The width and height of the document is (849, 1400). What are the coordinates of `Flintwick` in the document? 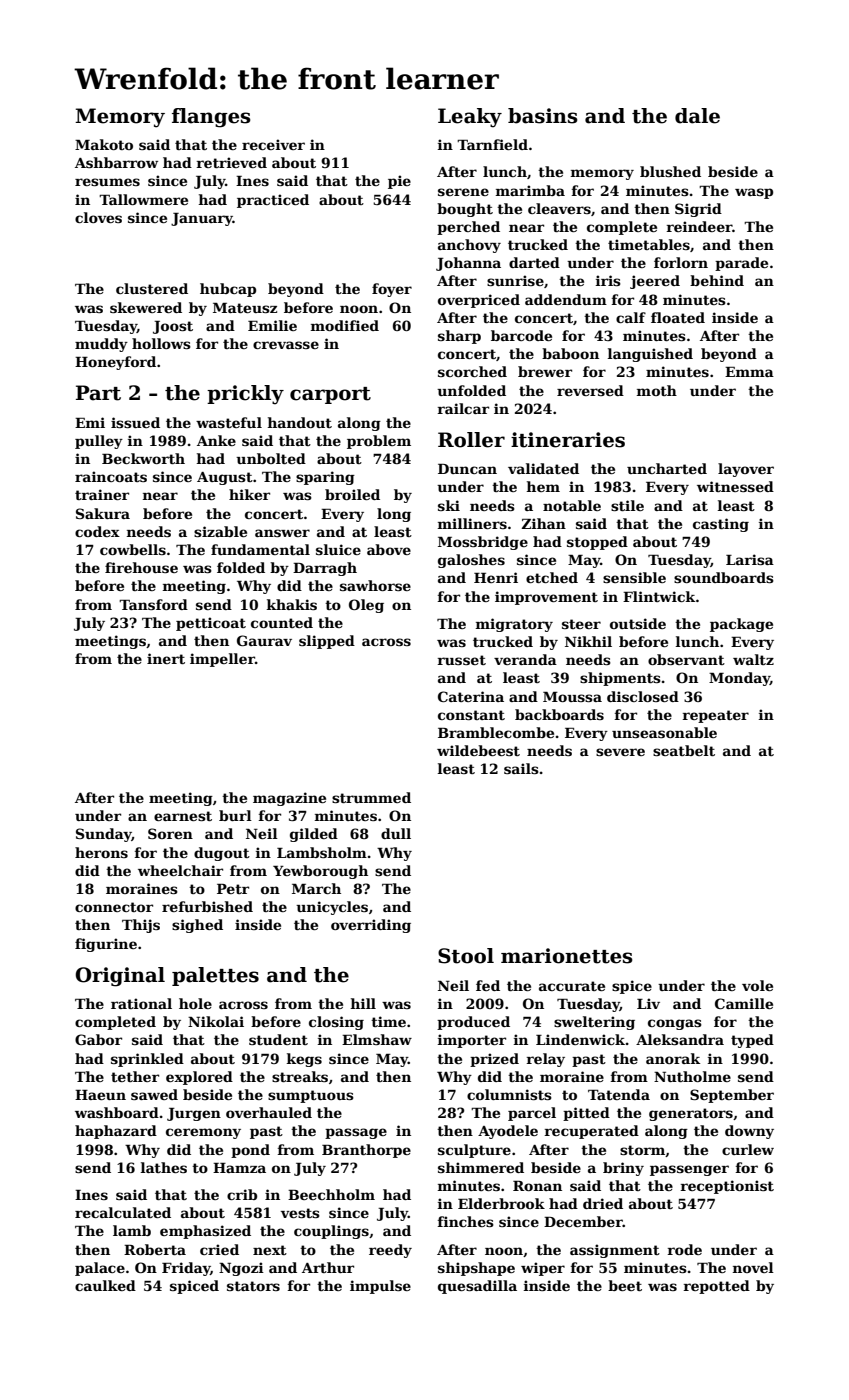 It's located at (659, 596).
